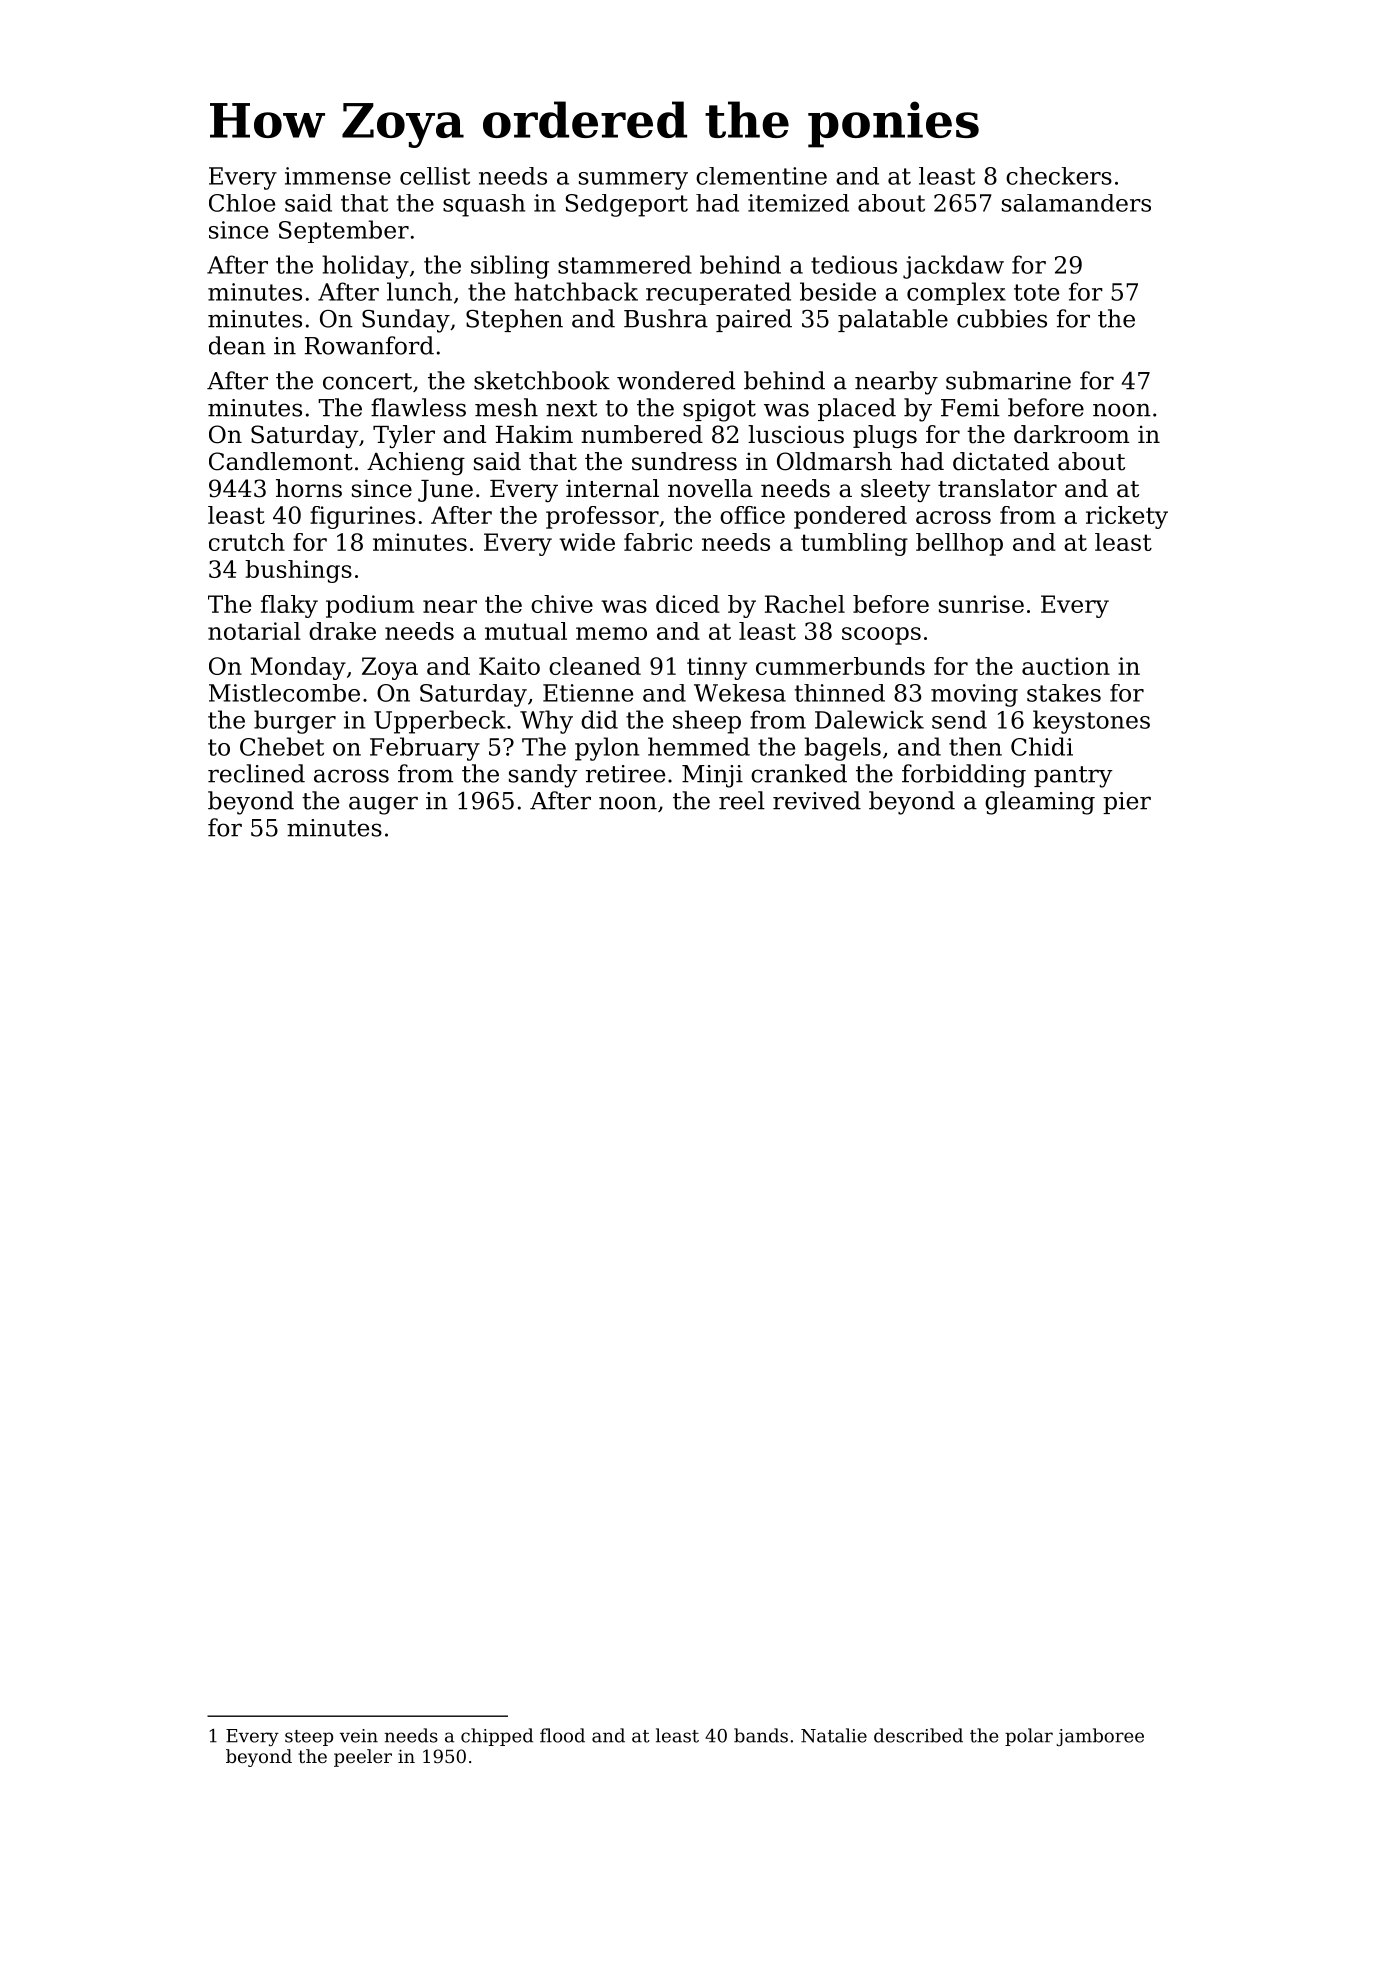 The height and width of the document is (1969, 1386). Describe the element at coordinates (918, 1735) in the document. I see `described` at that location.
